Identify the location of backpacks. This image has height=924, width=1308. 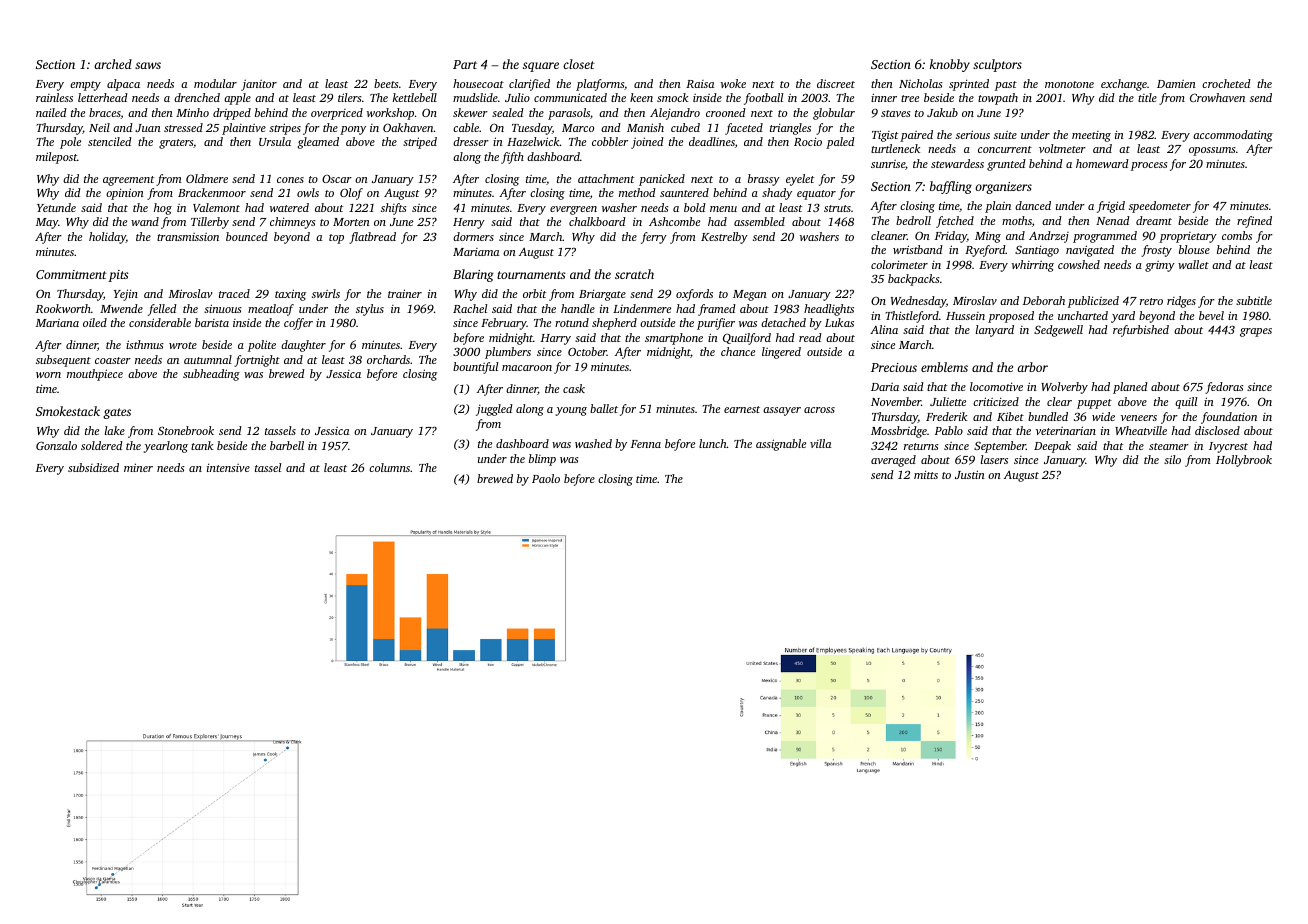
(914, 280).
